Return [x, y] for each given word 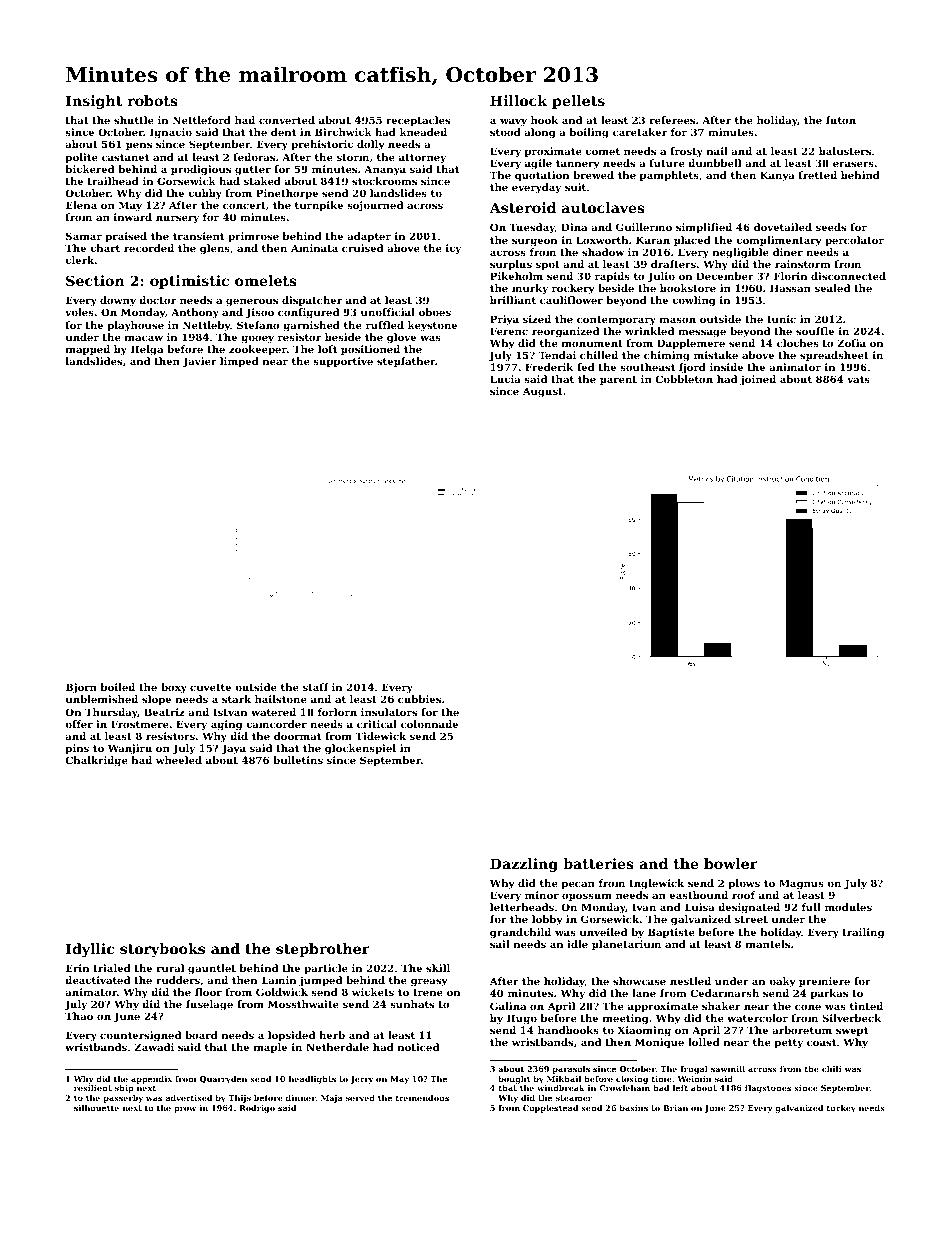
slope [156, 700]
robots [153, 100]
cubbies [419, 699]
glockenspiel [360, 749]
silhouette [96, 1108]
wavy [513, 122]
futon [841, 120]
